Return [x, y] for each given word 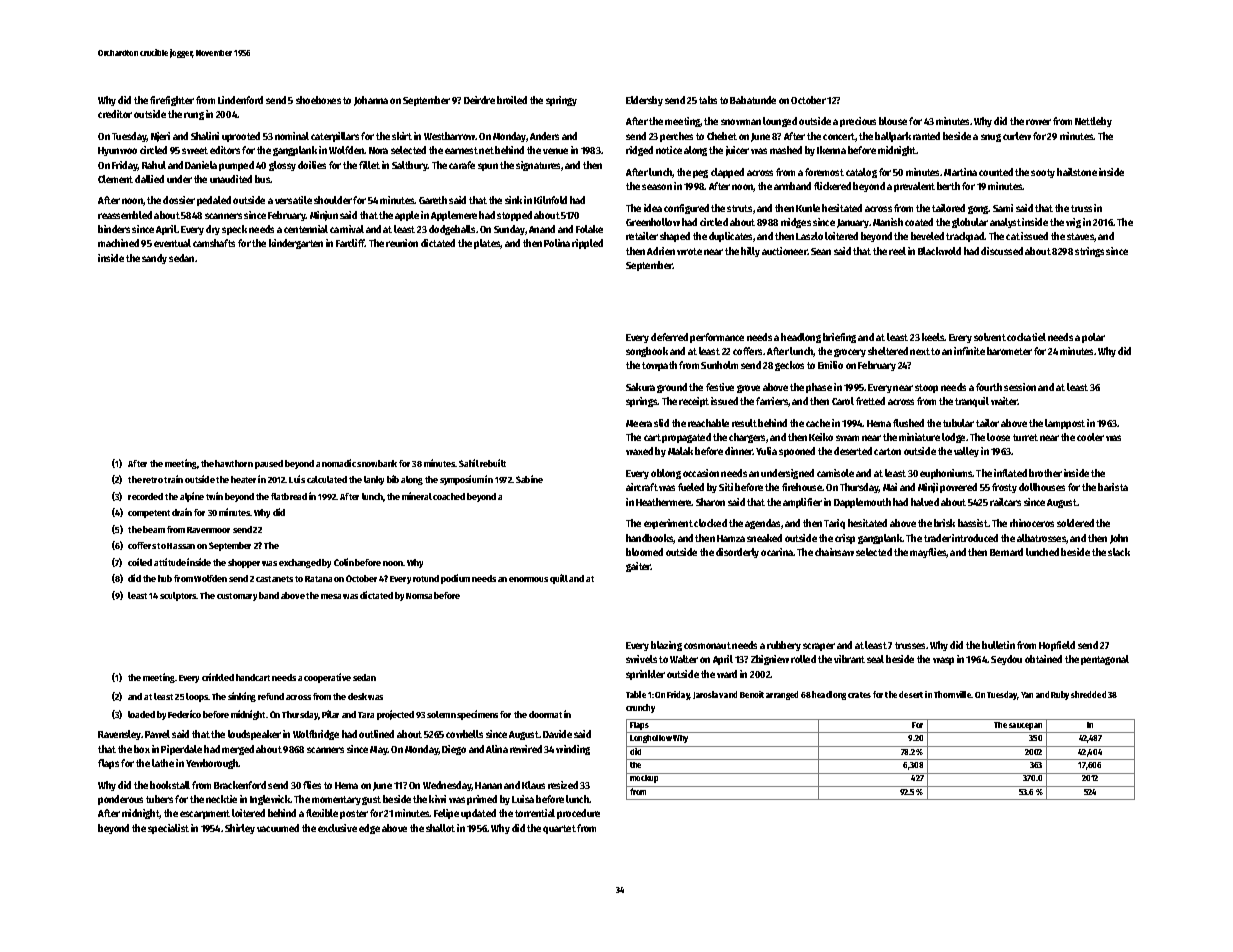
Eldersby [644, 101]
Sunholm [719, 365]
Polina [557, 243]
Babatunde [753, 100]
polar [1093, 338]
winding [573, 750]
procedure [578, 814]
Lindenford [240, 100]
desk [357, 696]
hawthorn [234, 463]
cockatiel [1026, 337]
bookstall [170, 785]
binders [114, 229]
